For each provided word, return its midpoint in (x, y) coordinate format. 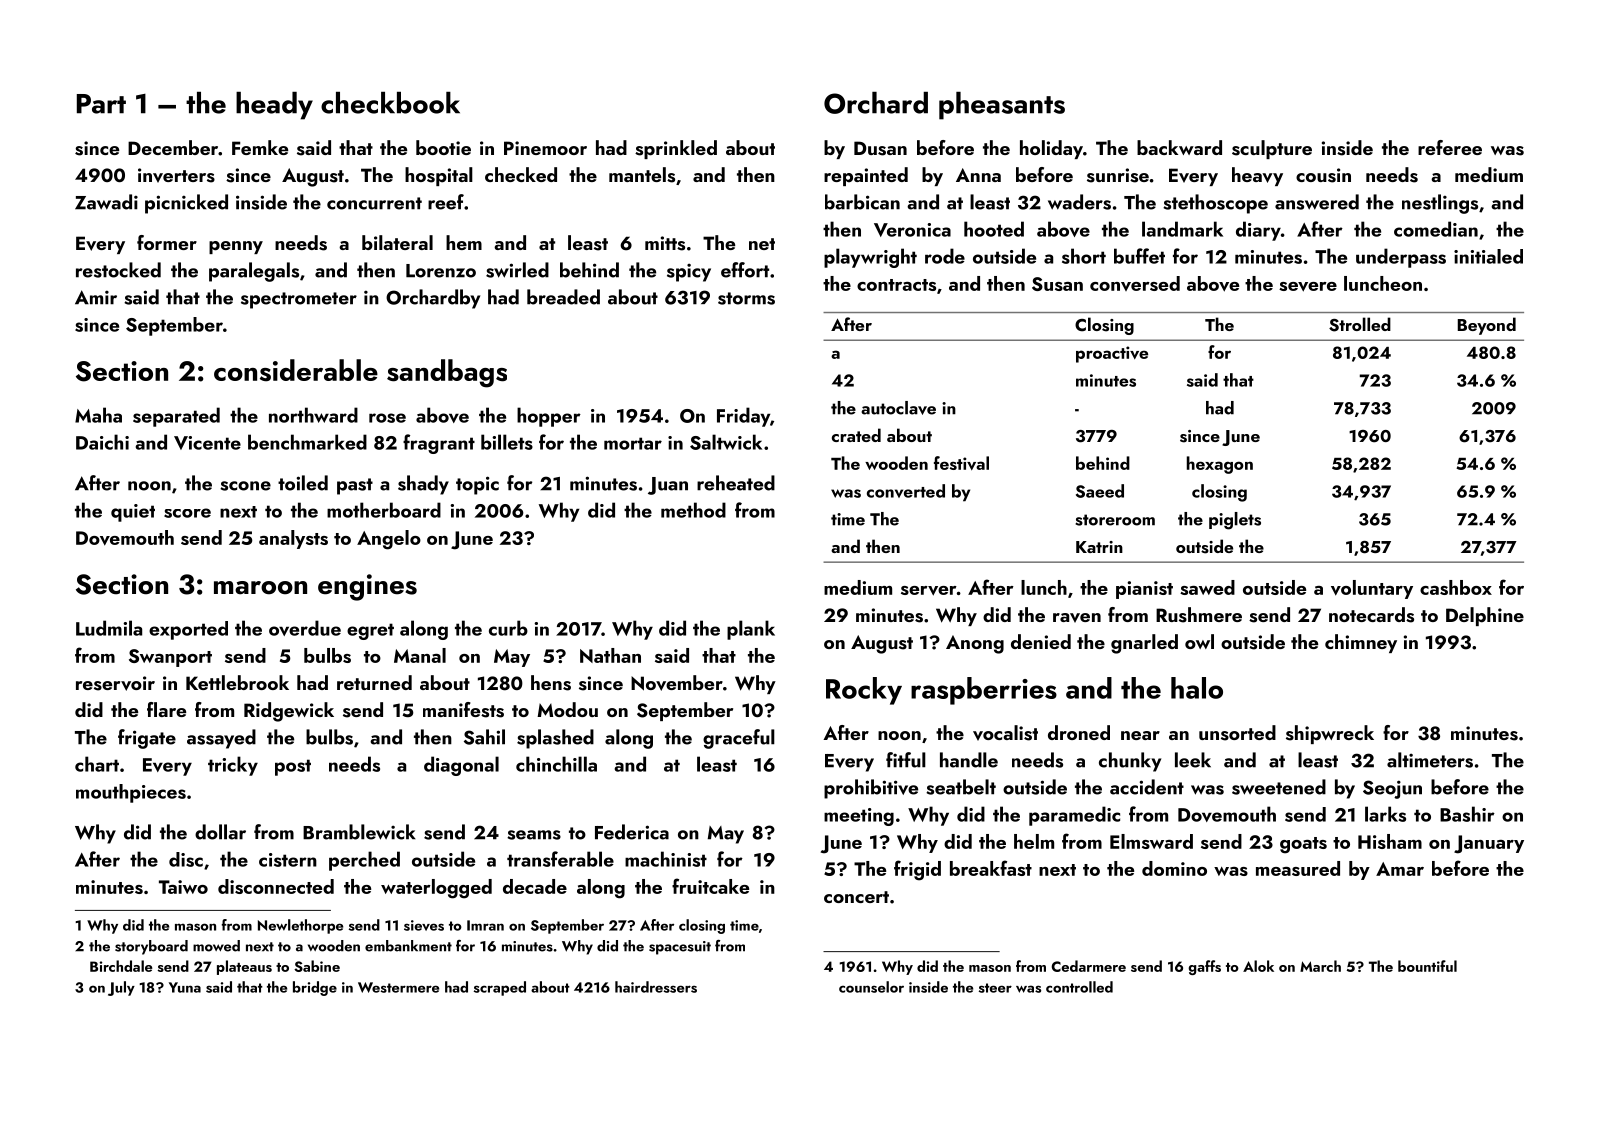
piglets (1235, 521)
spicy (689, 272)
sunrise (1118, 175)
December (173, 147)
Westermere (398, 987)
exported (188, 630)
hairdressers (656, 987)
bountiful (1427, 966)
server (929, 591)
